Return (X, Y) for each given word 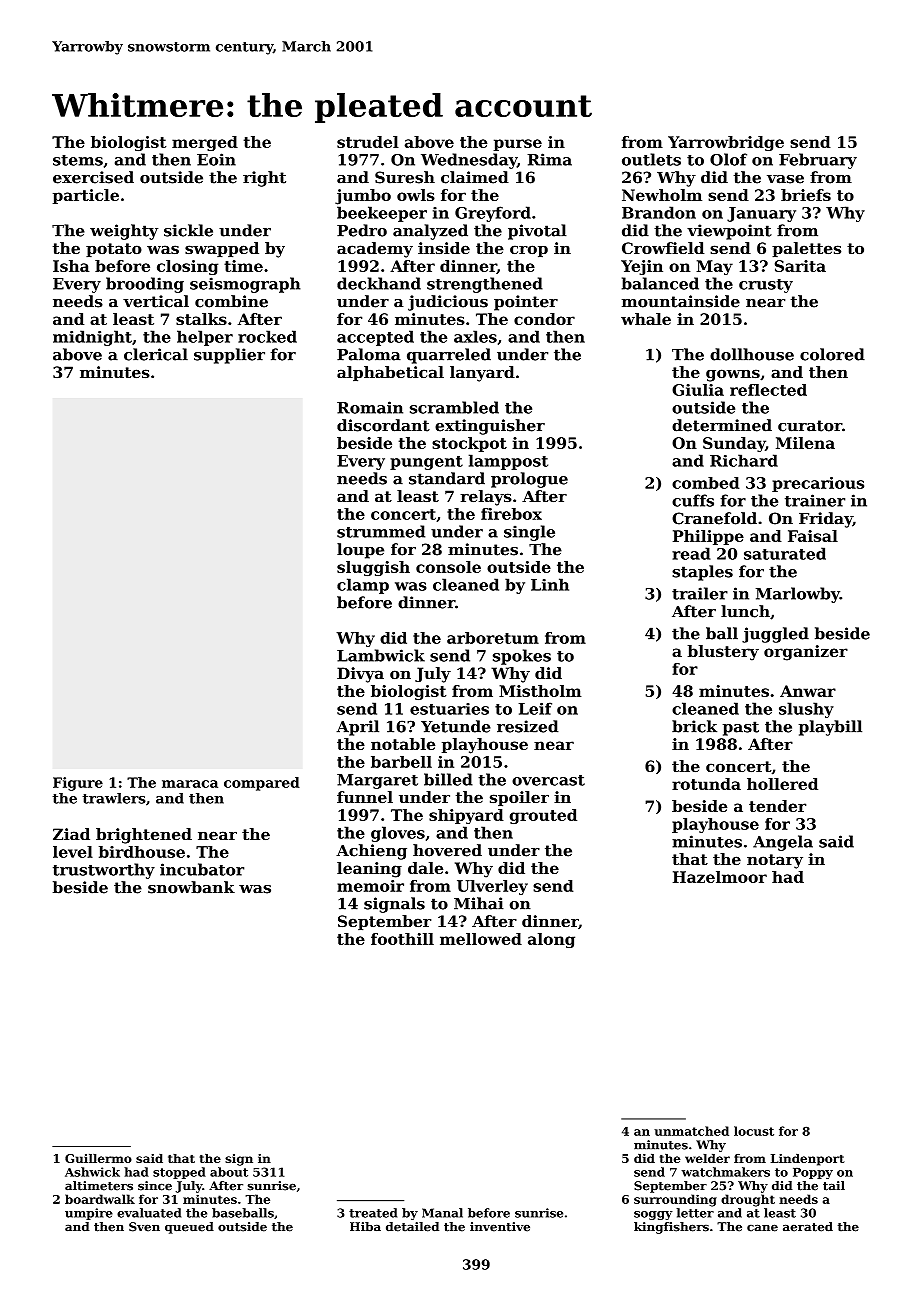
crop (529, 251)
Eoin (216, 159)
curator (810, 426)
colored (832, 354)
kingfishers (671, 1228)
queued (189, 1228)
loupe (360, 551)
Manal (442, 1213)
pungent (426, 463)
